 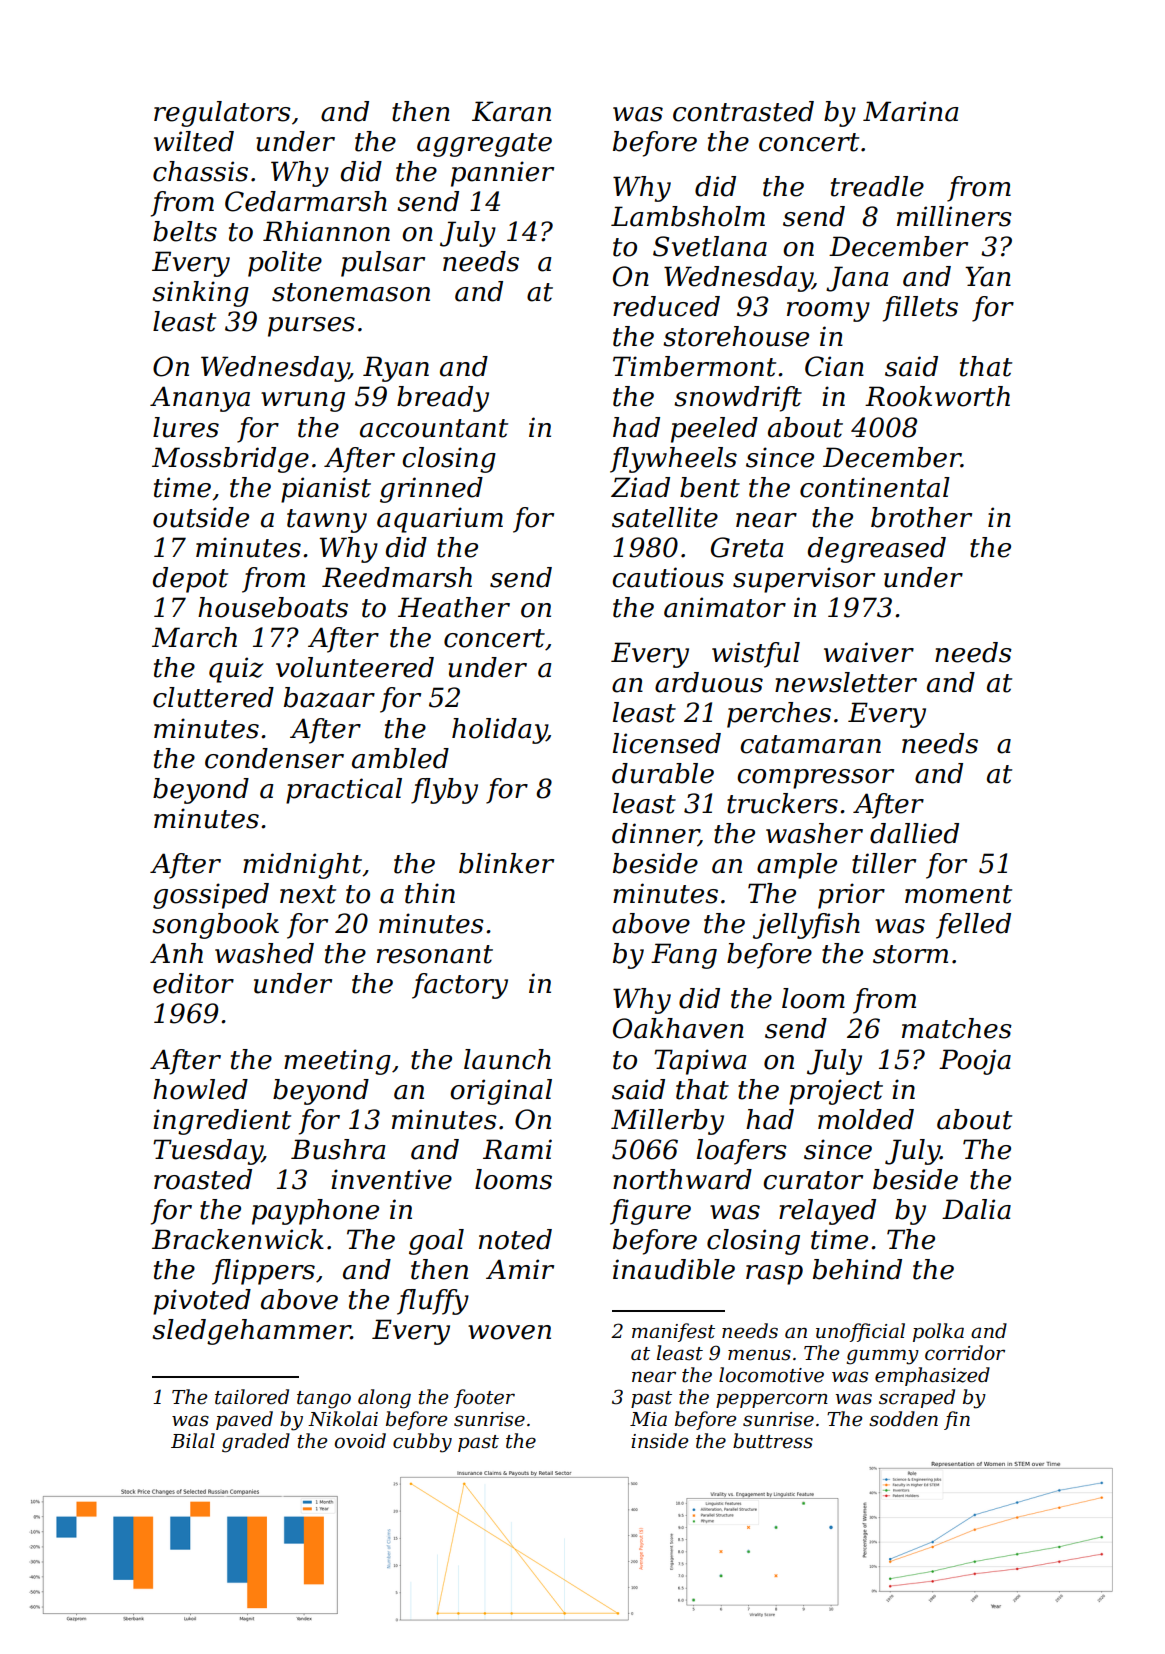 I want to click on sinking, so click(x=200, y=294).
